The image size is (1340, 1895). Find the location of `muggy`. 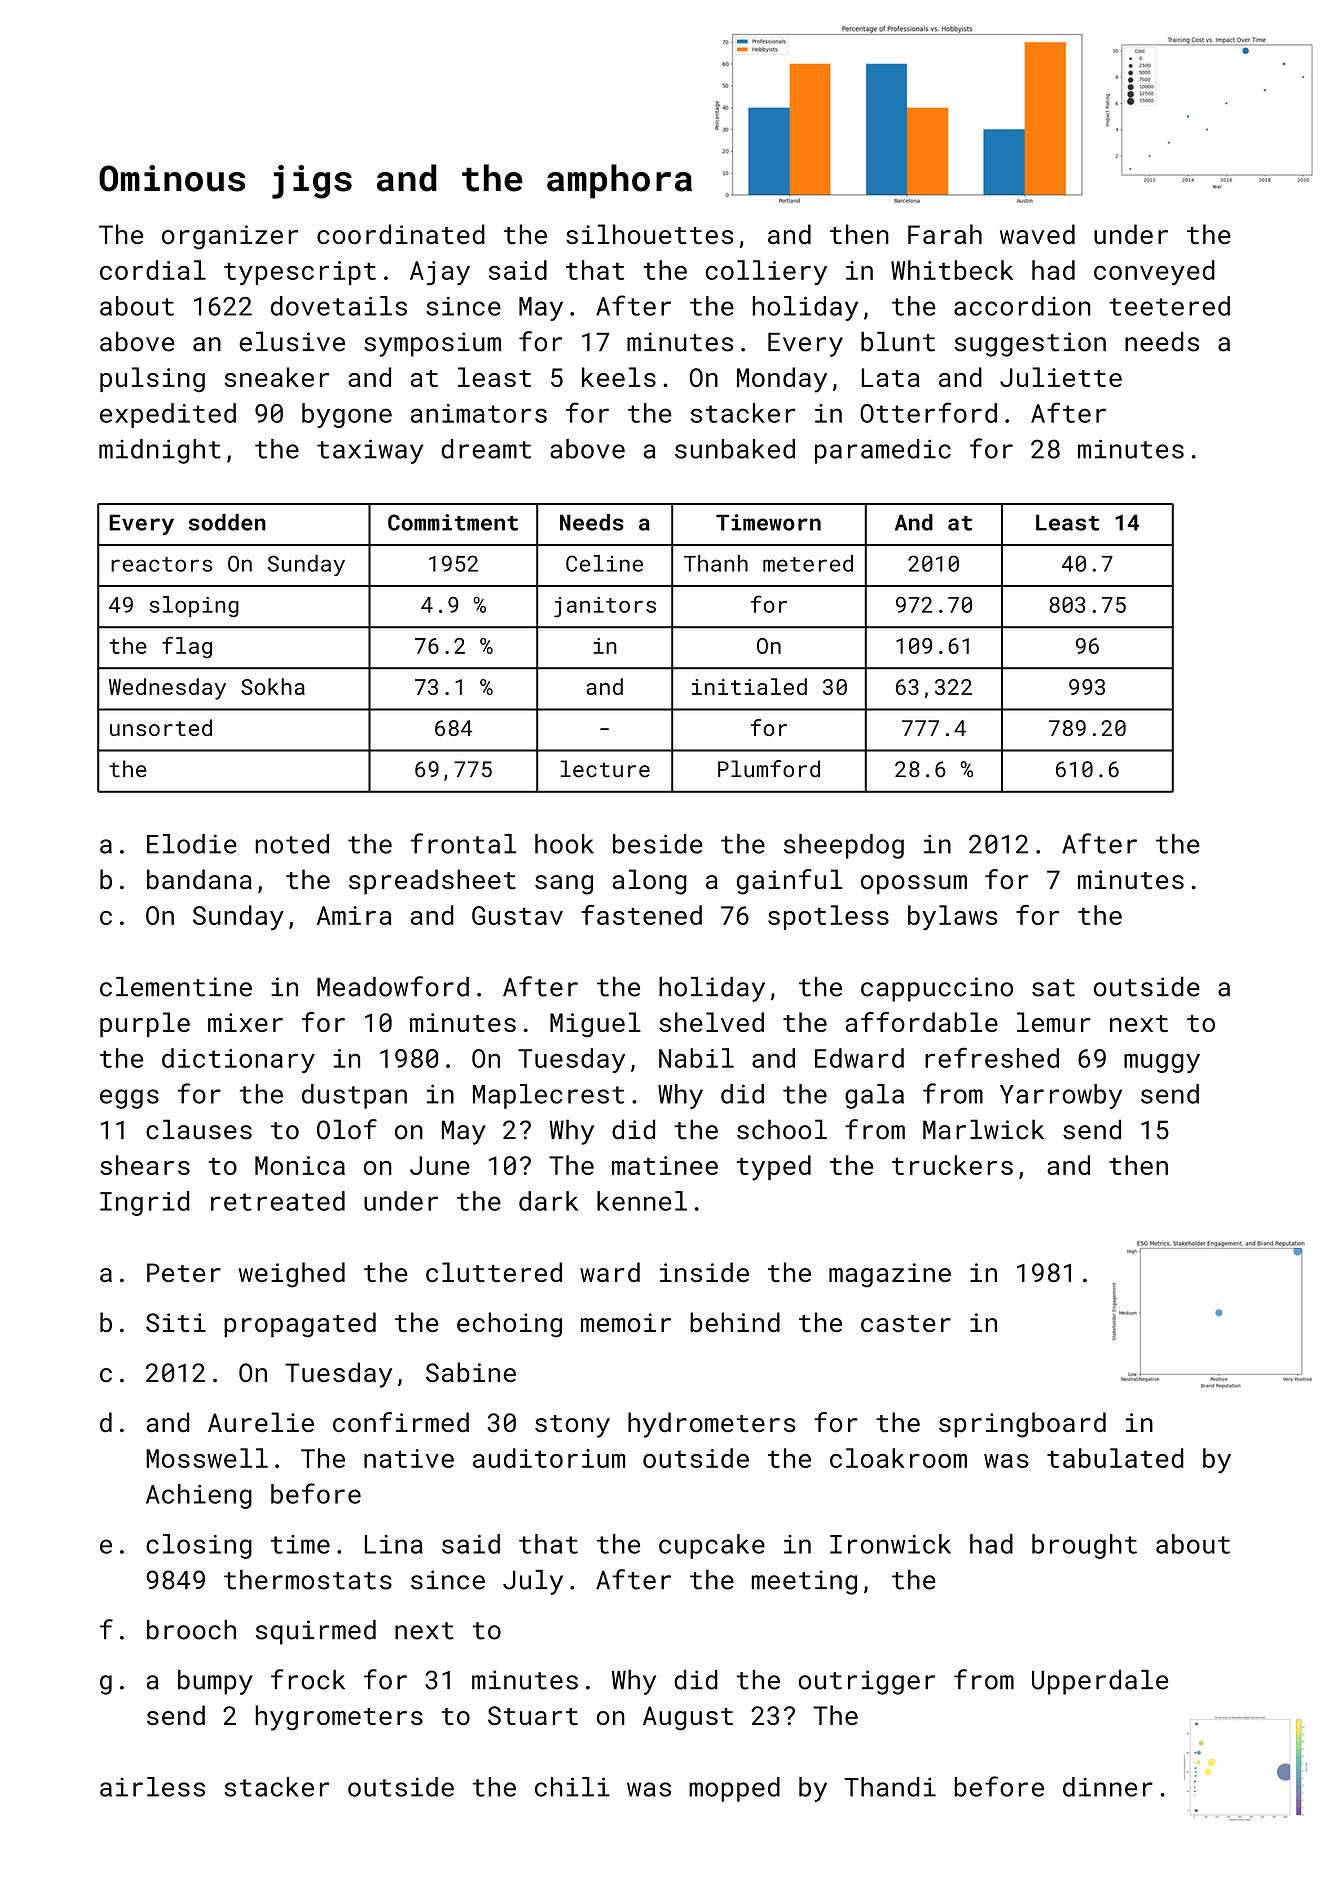

muggy is located at coordinates (1162, 1063).
